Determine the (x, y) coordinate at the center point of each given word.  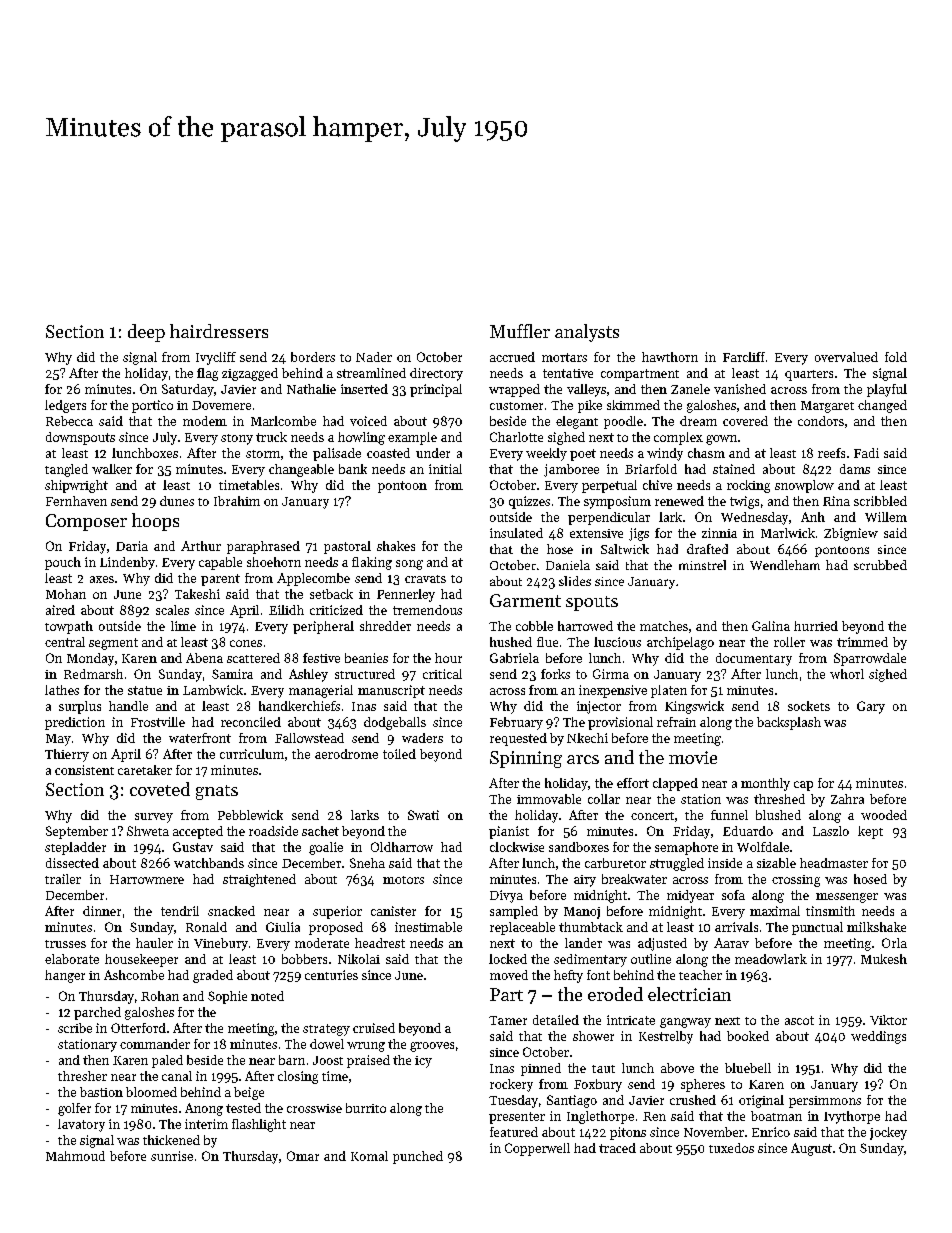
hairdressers (219, 331)
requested (518, 739)
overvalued (846, 357)
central (65, 642)
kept (870, 832)
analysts (587, 333)
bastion (101, 1092)
